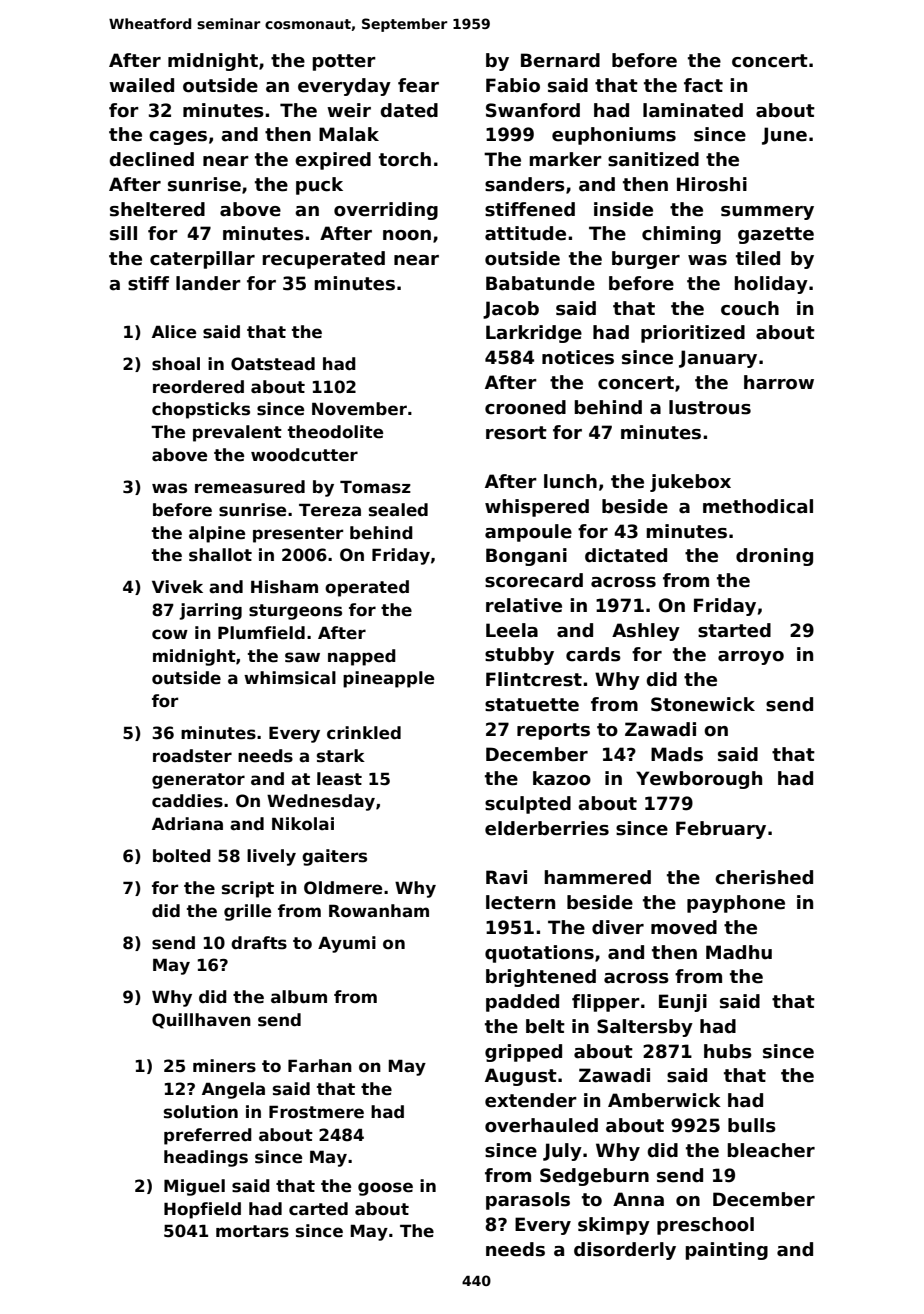 The width and height of the document is (924, 1314). I want to click on November, so click(359, 409).
